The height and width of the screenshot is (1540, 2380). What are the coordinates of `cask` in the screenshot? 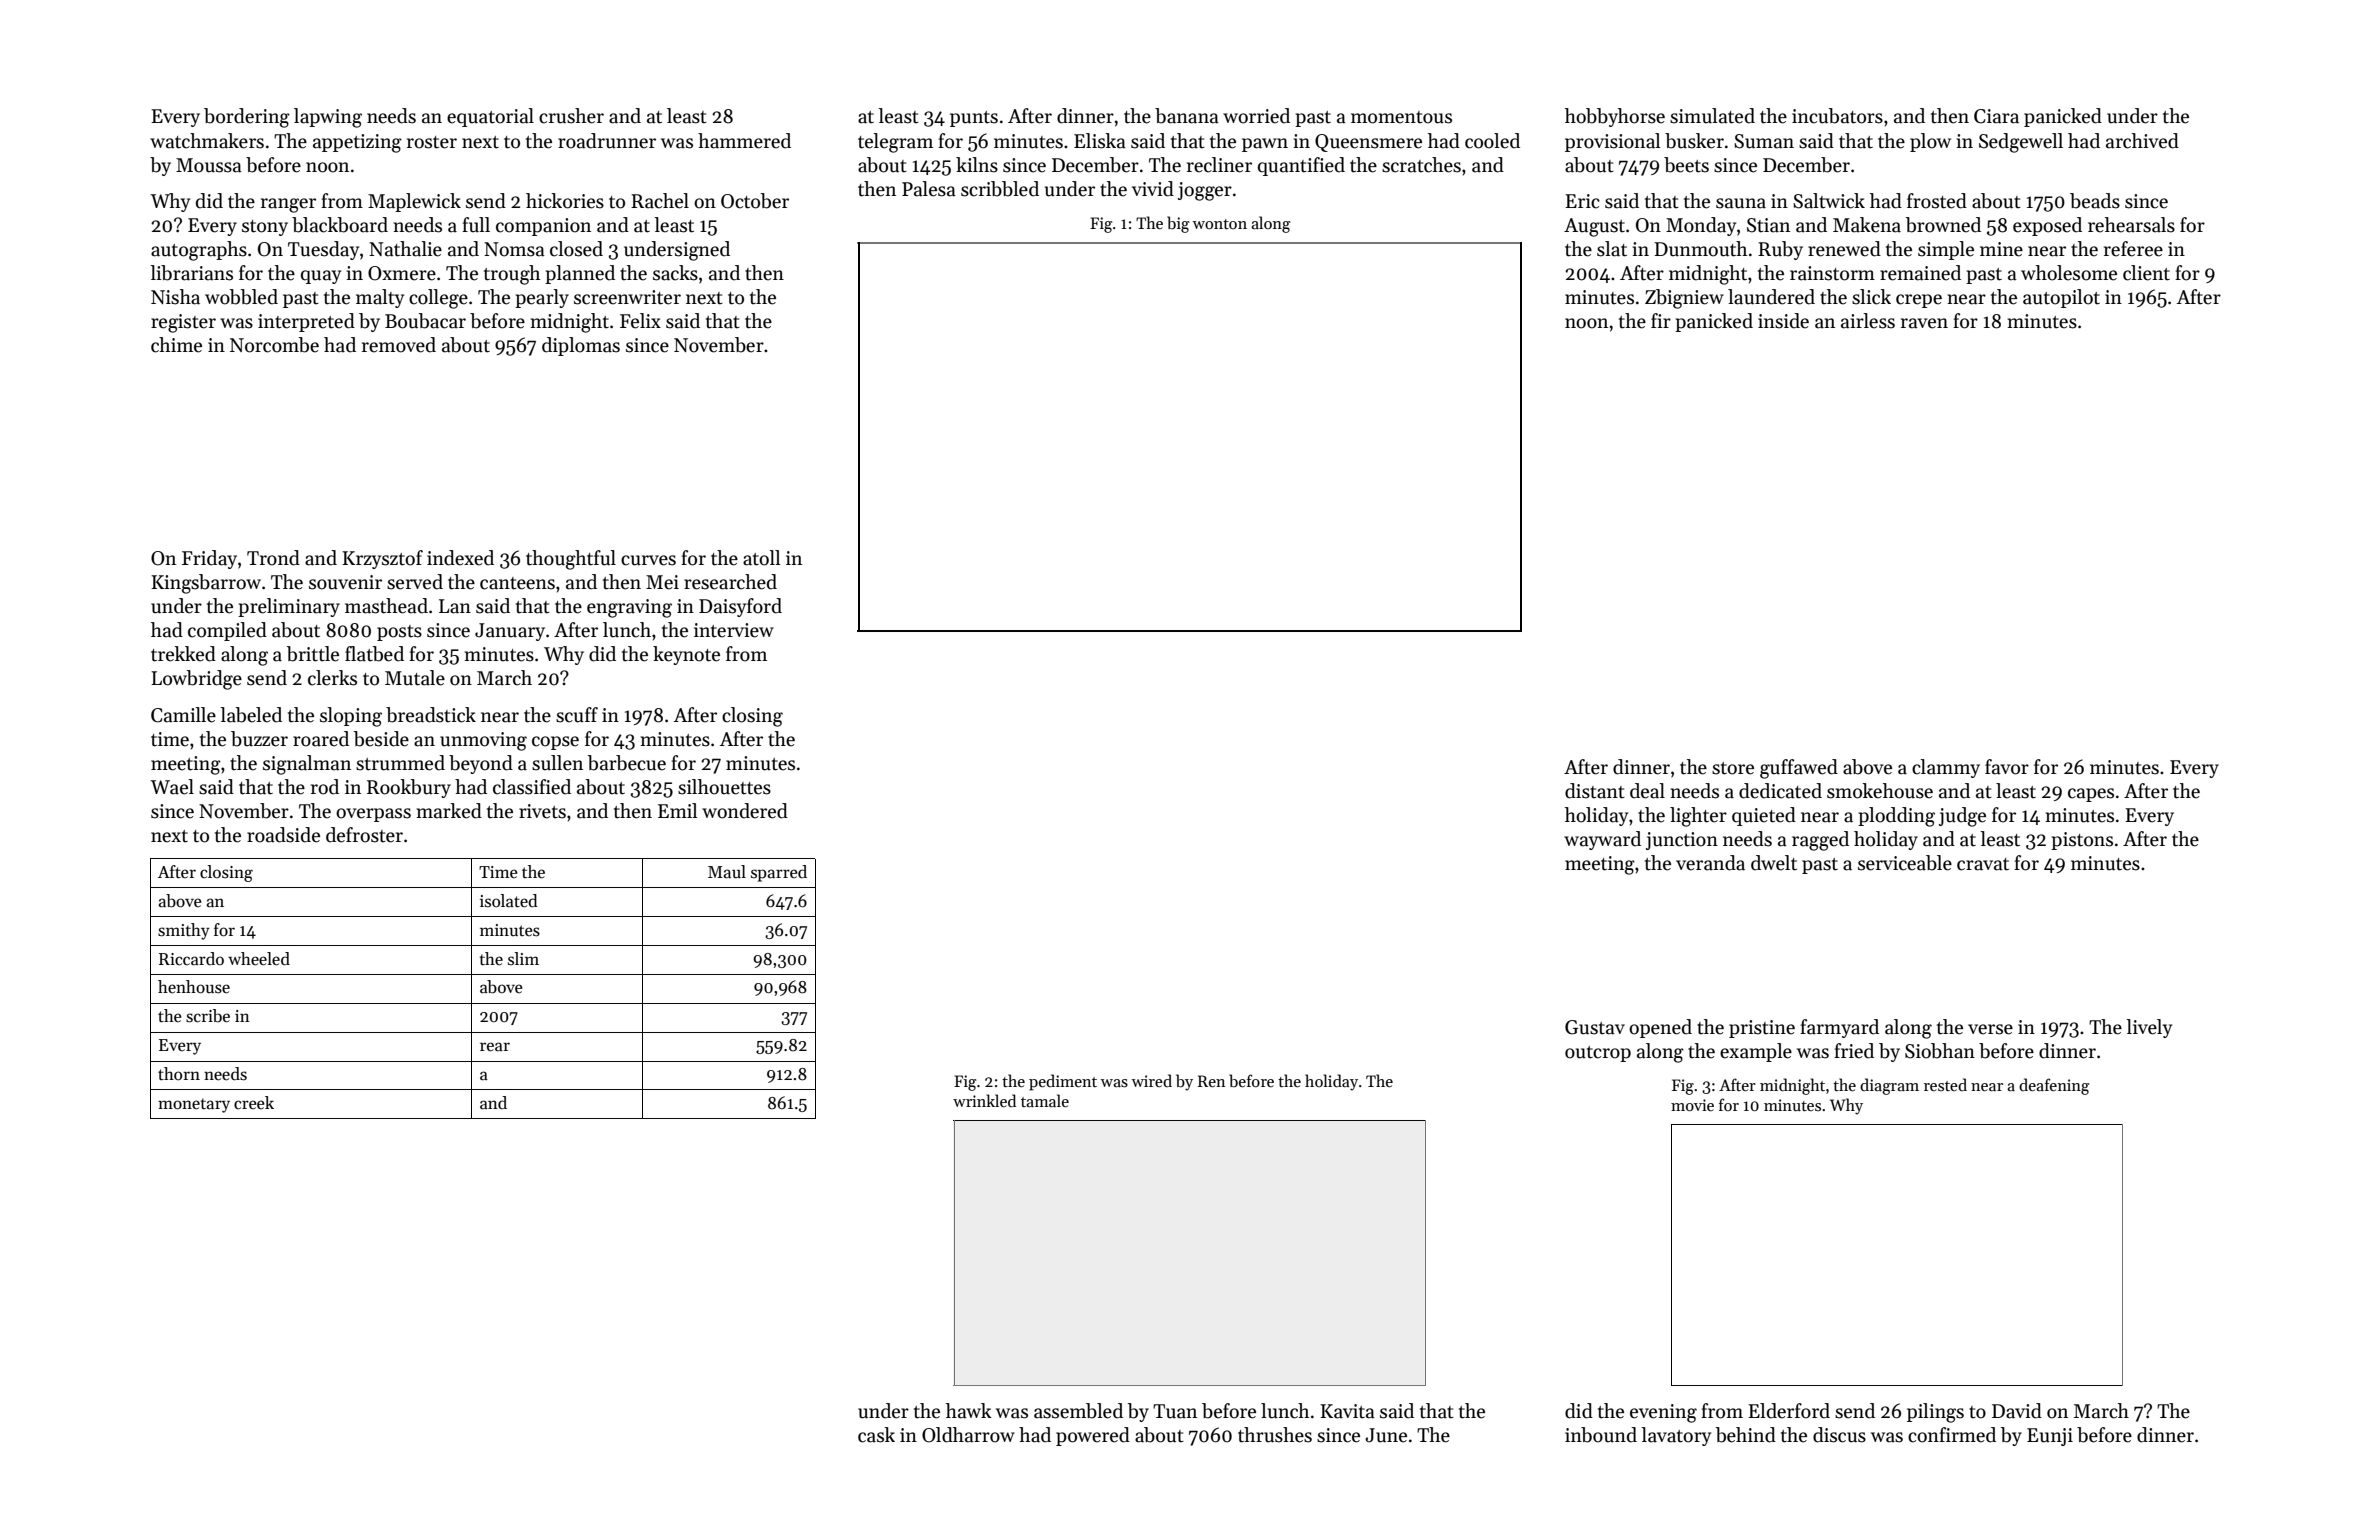 It's located at (876, 1435).
